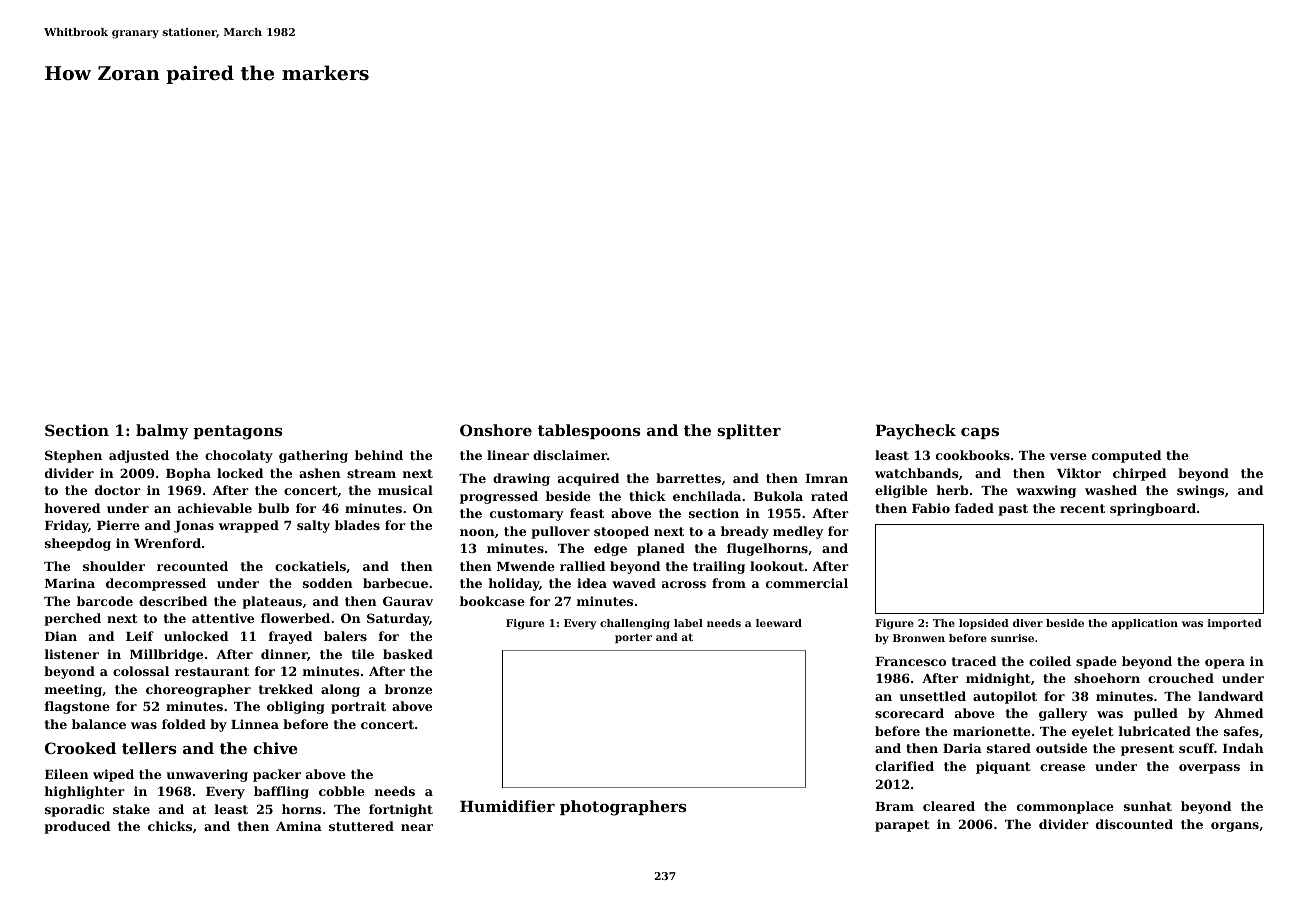 The width and height of the image is (1308, 924). Describe the element at coordinates (408, 689) in the image. I see `bronze` at that location.
